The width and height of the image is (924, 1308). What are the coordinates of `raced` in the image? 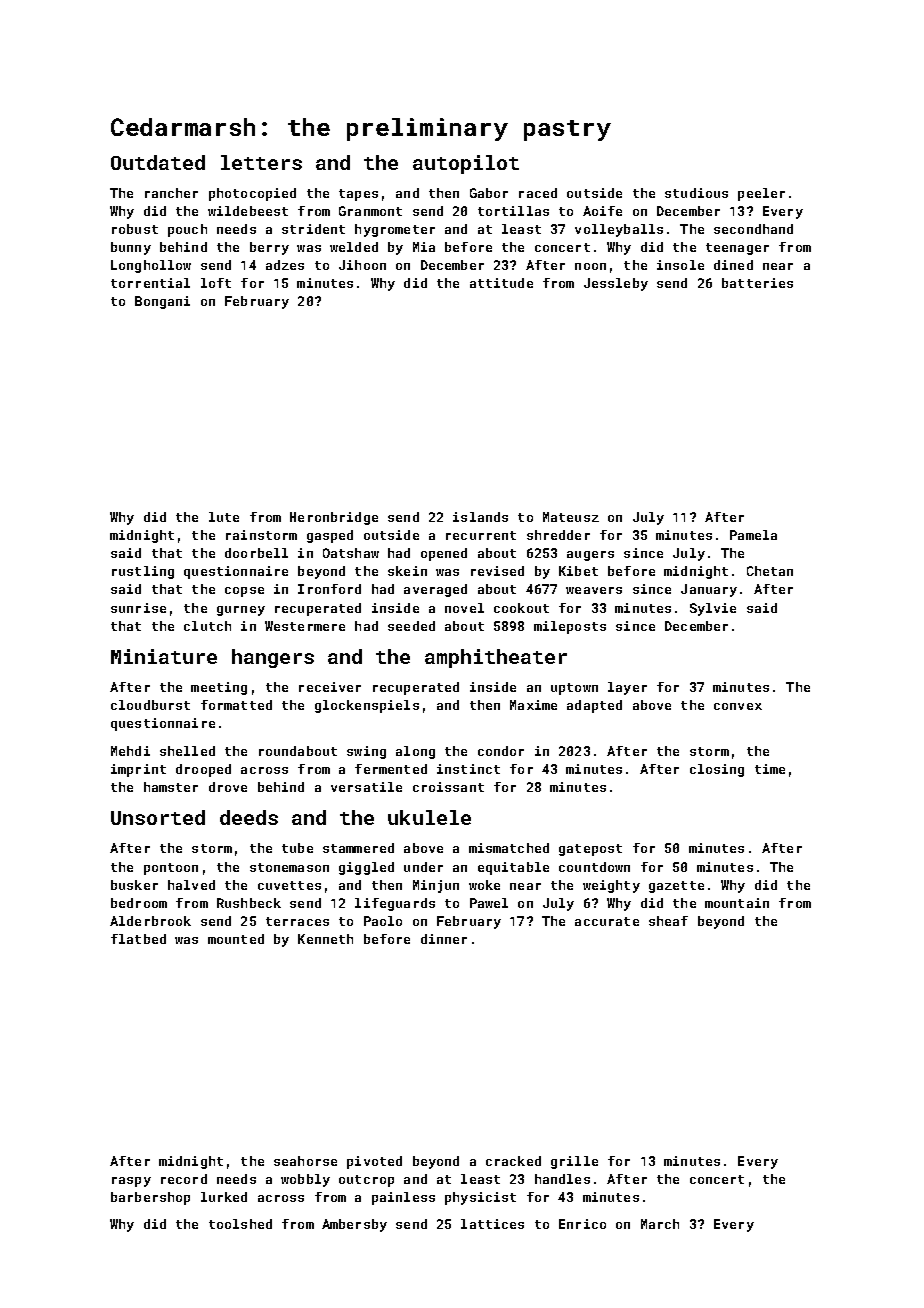 It's located at (538, 193).
